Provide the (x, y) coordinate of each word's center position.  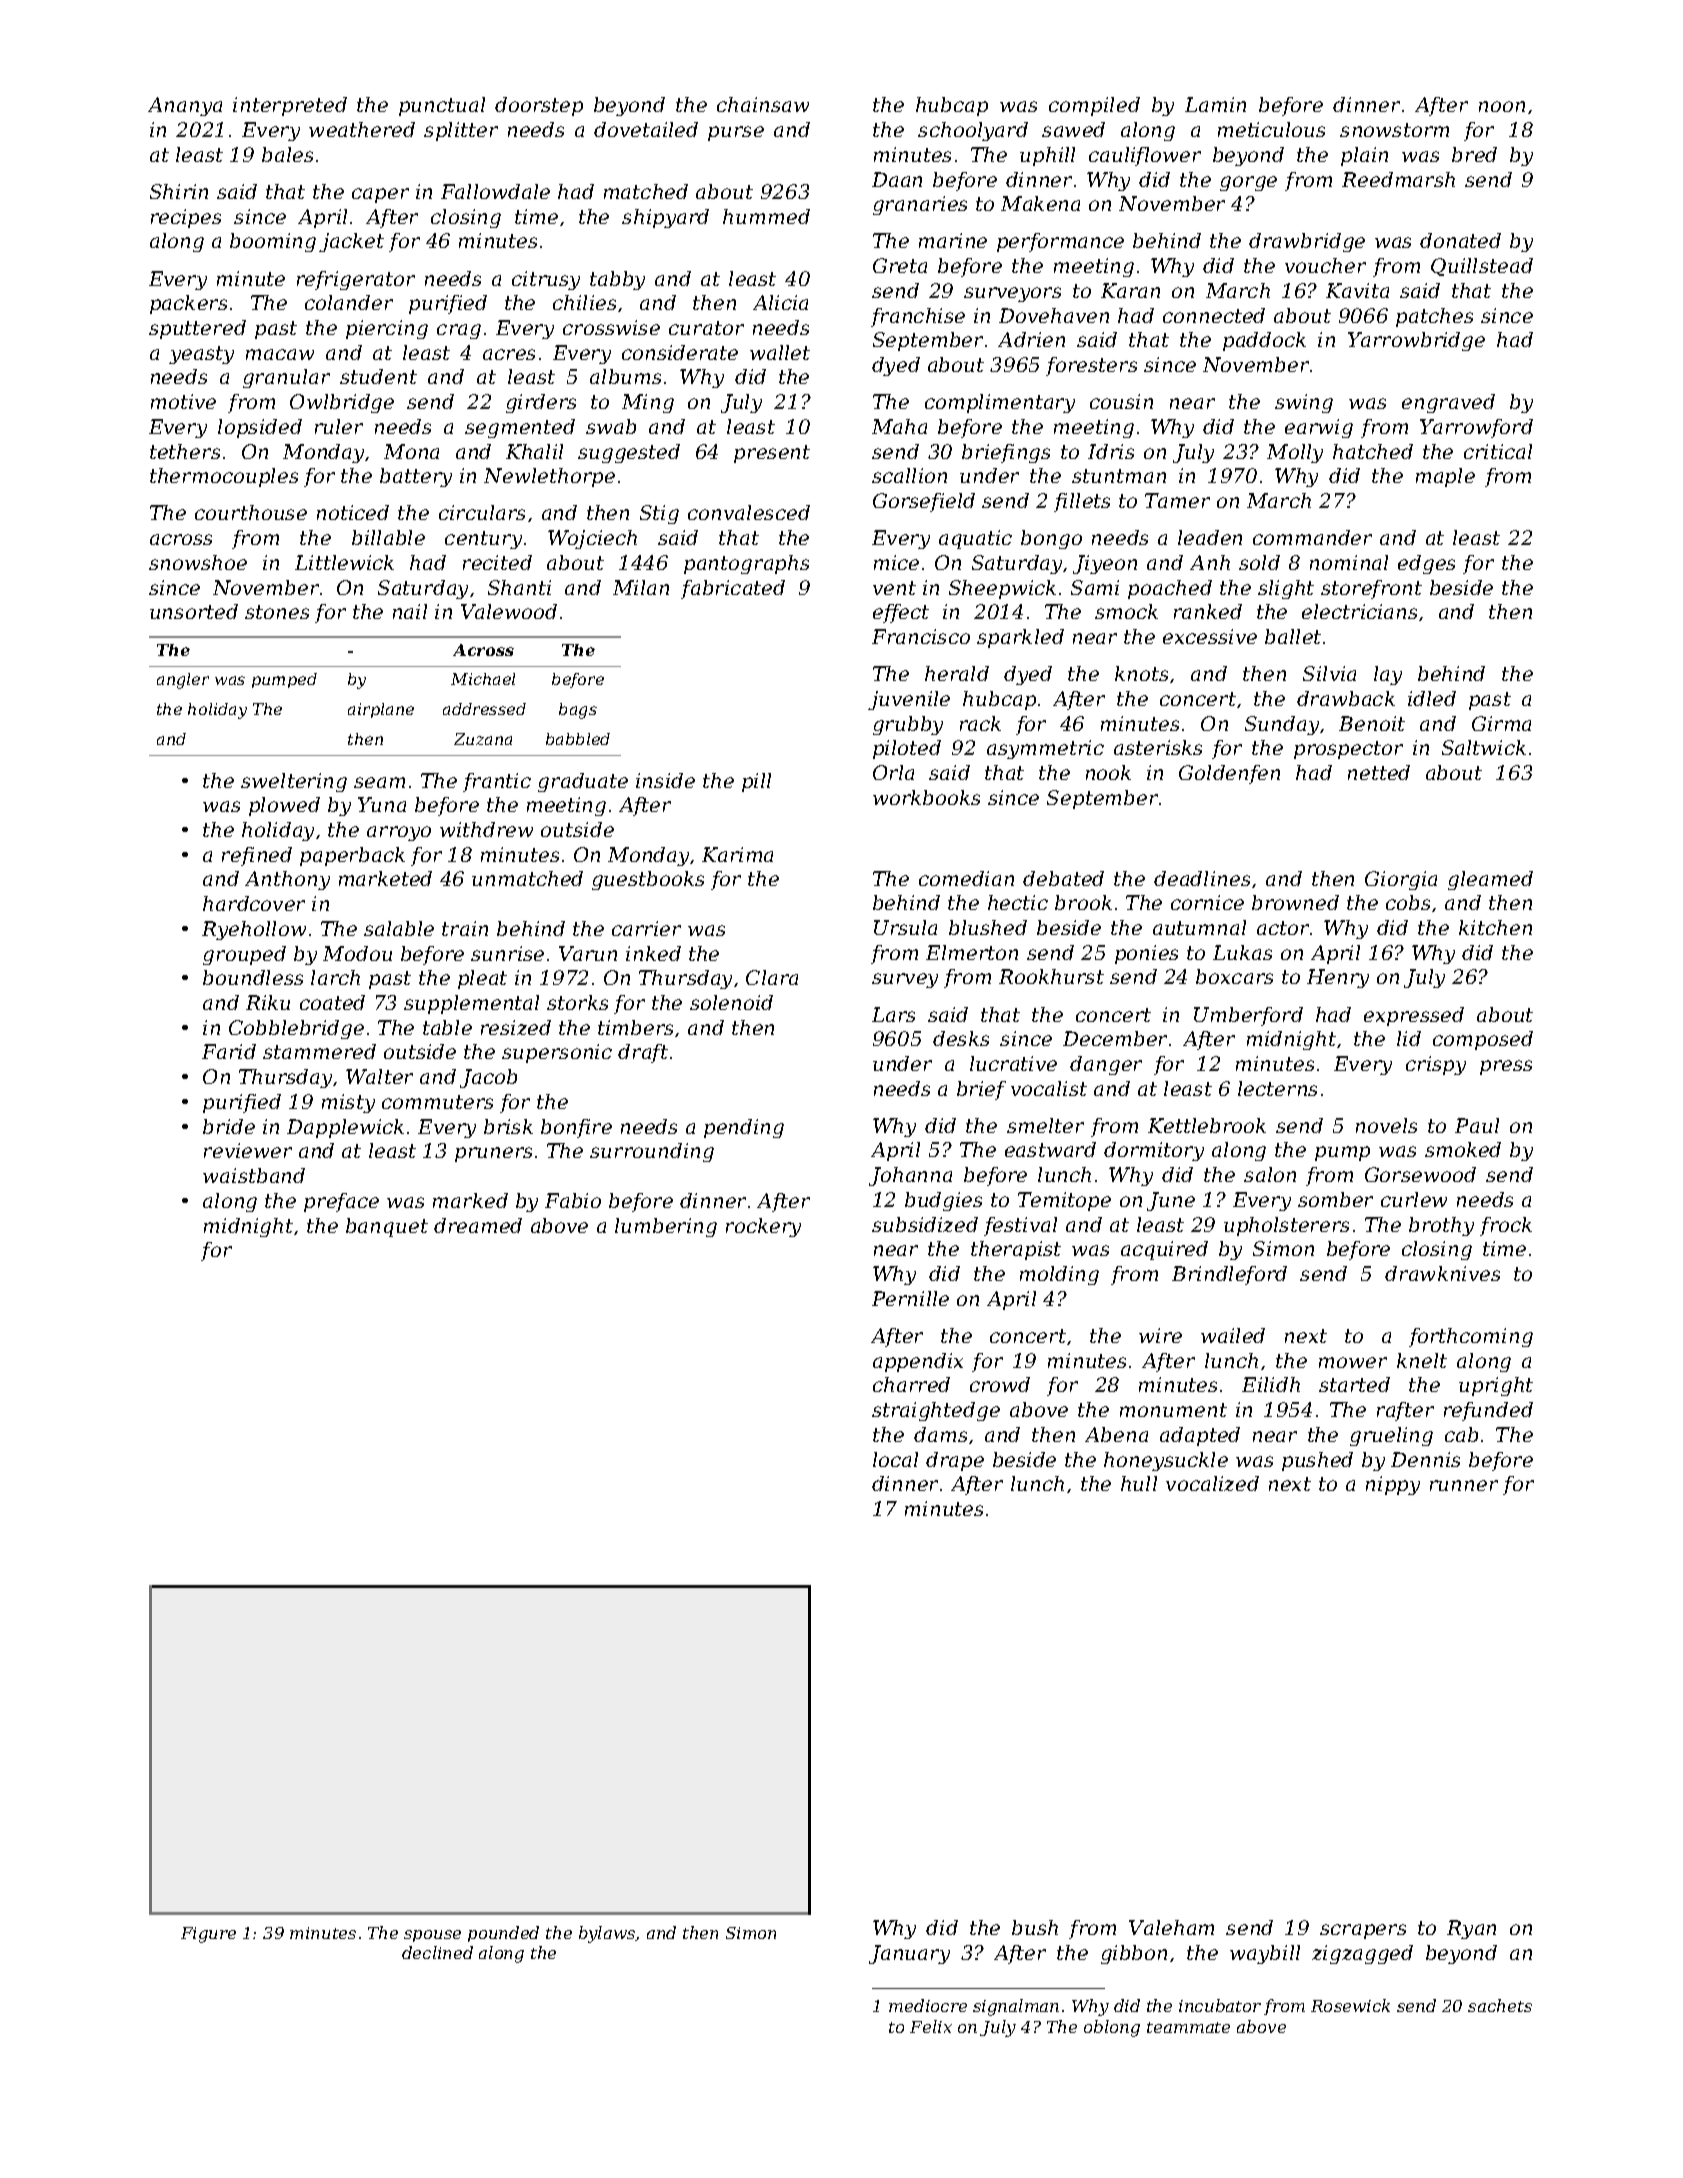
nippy (1393, 1485)
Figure (208, 1935)
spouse (432, 1936)
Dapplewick (345, 1128)
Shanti (519, 587)
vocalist (1049, 1088)
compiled (1094, 106)
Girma (1501, 723)
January (909, 1954)
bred (1474, 154)
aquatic (975, 539)
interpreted (290, 106)
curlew (1414, 1199)
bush (1035, 1927)
